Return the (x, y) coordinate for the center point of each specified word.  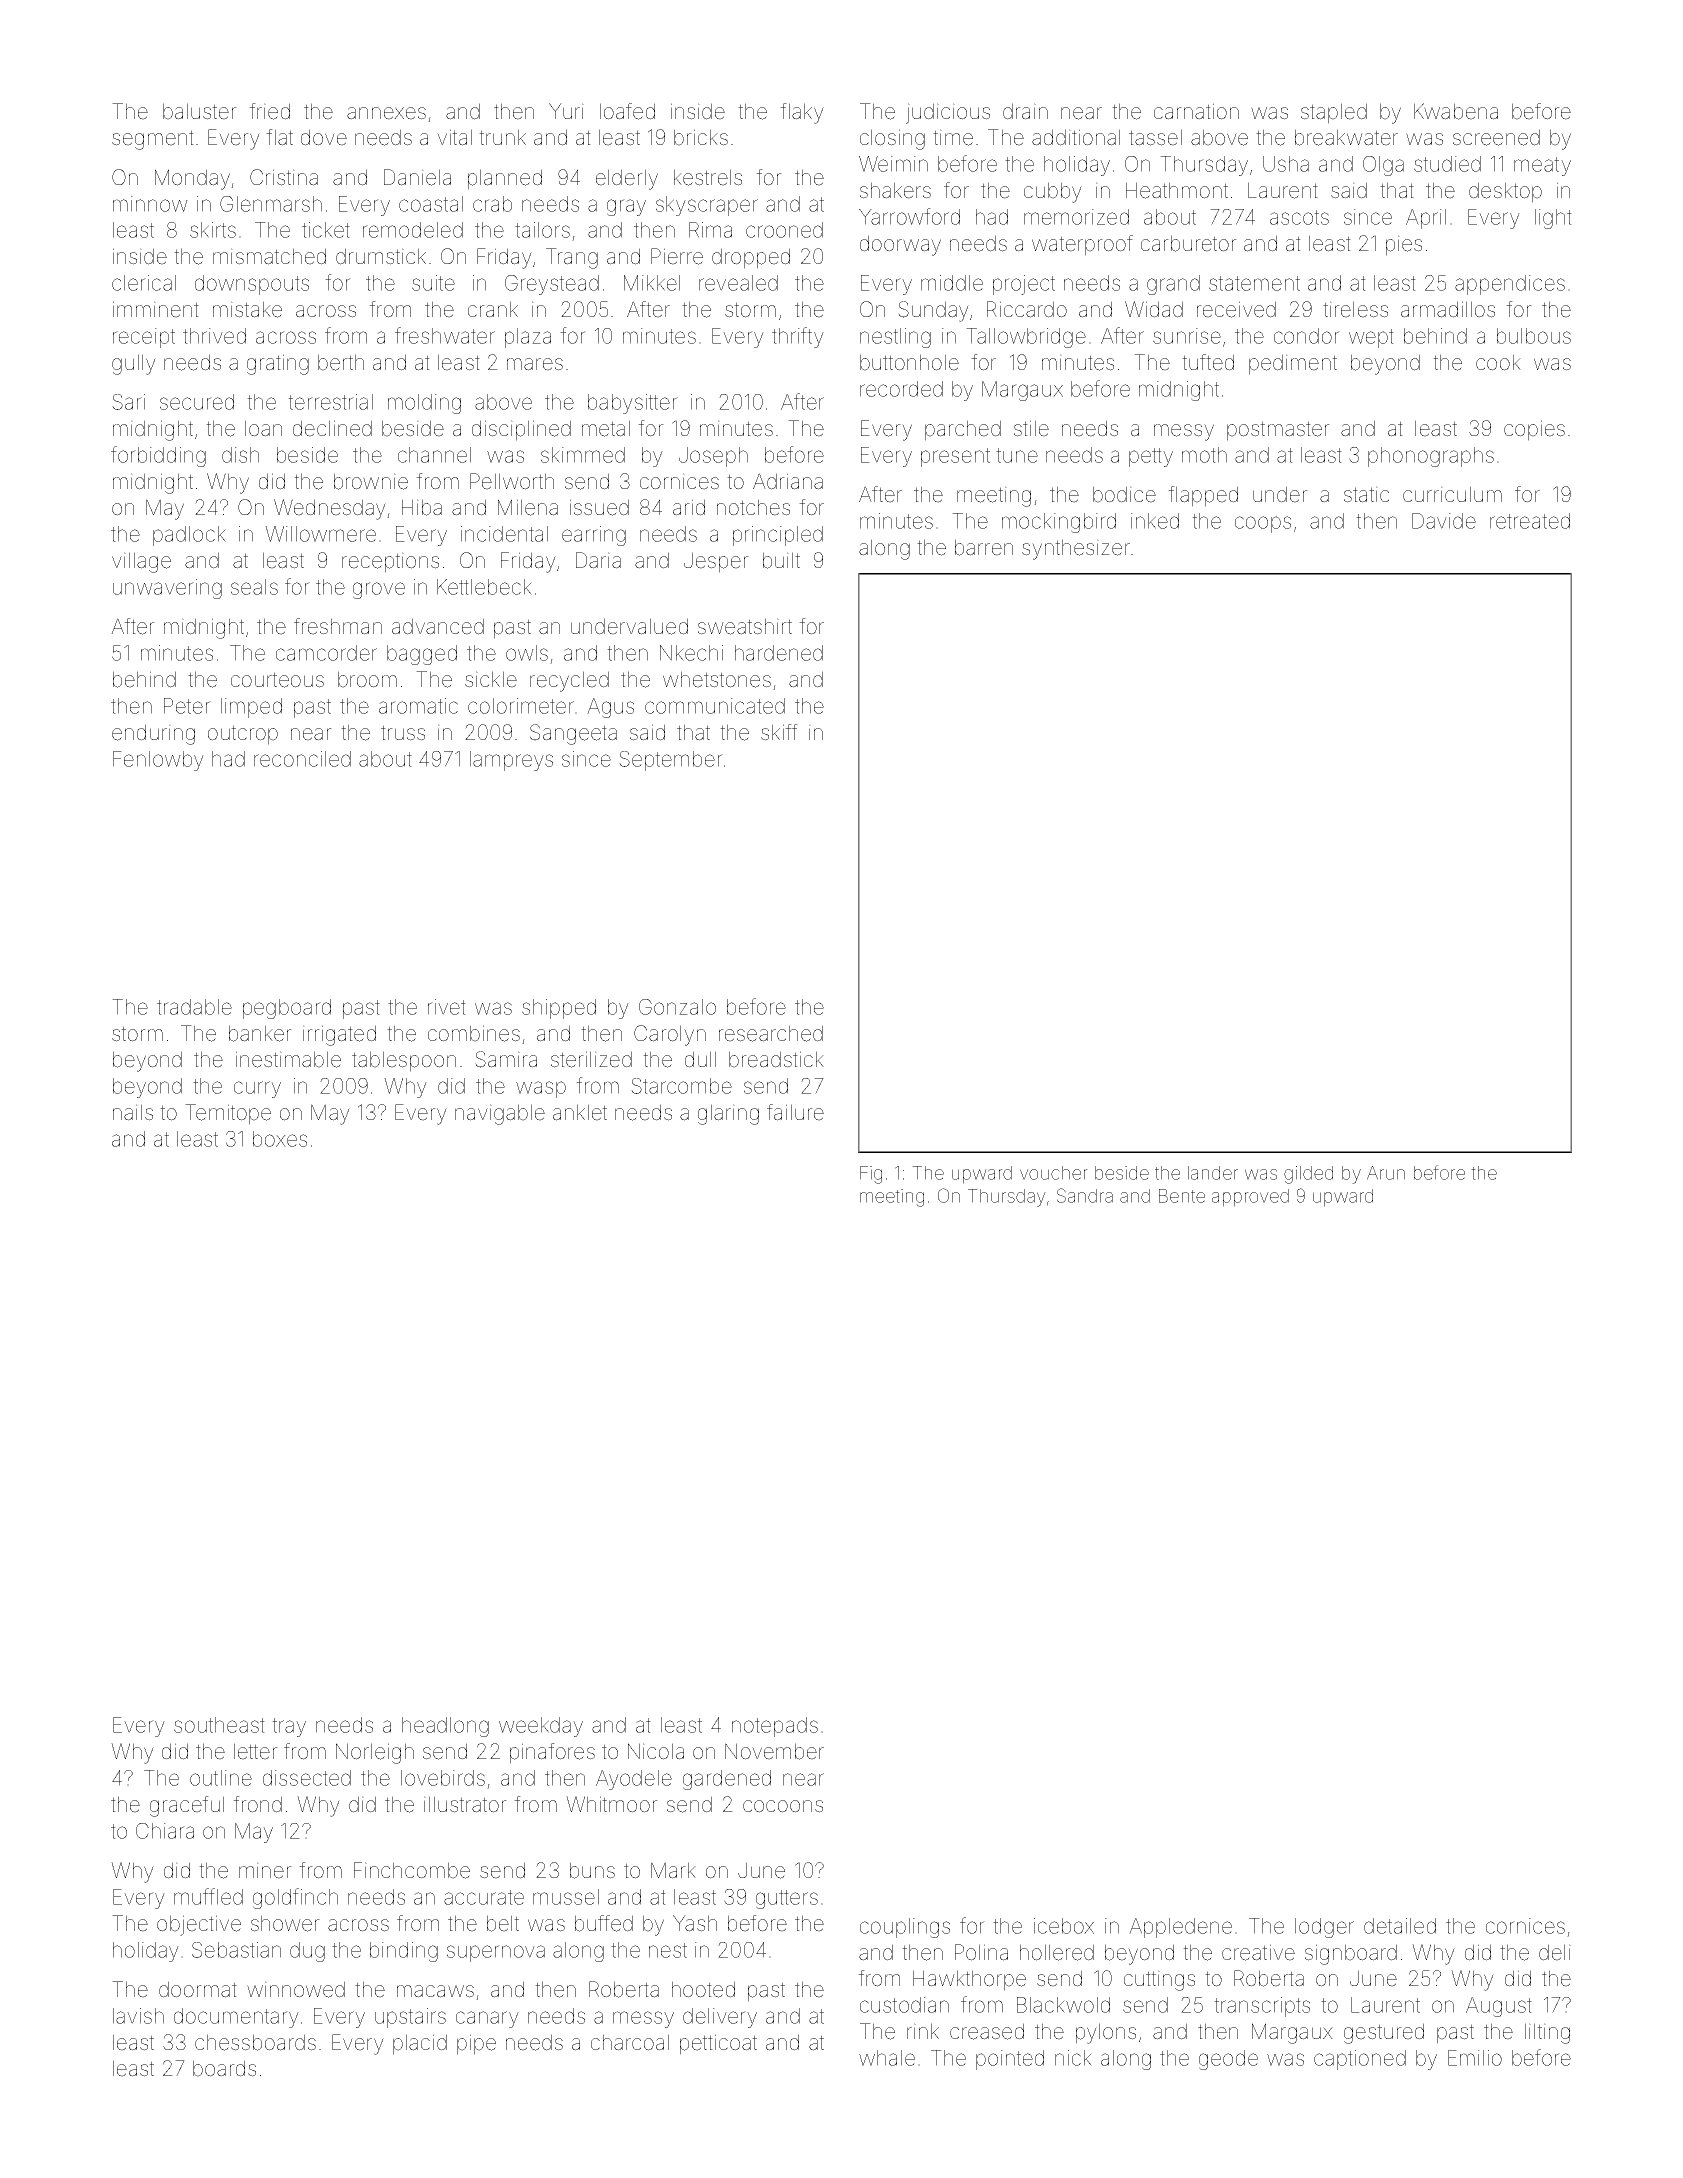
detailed (1400, 1926)
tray (289, 1727)
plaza (528, 338)
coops (1263, 524)
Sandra (1085, 1195)
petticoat (718, 2044)
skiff (779, 732)
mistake (247, 309)
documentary (236, 2018)
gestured (1384, 2033)
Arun (1386, 1173)
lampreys (511, 761)
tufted (1208, 362)
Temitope (228, 1114)
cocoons (783, 1806)
